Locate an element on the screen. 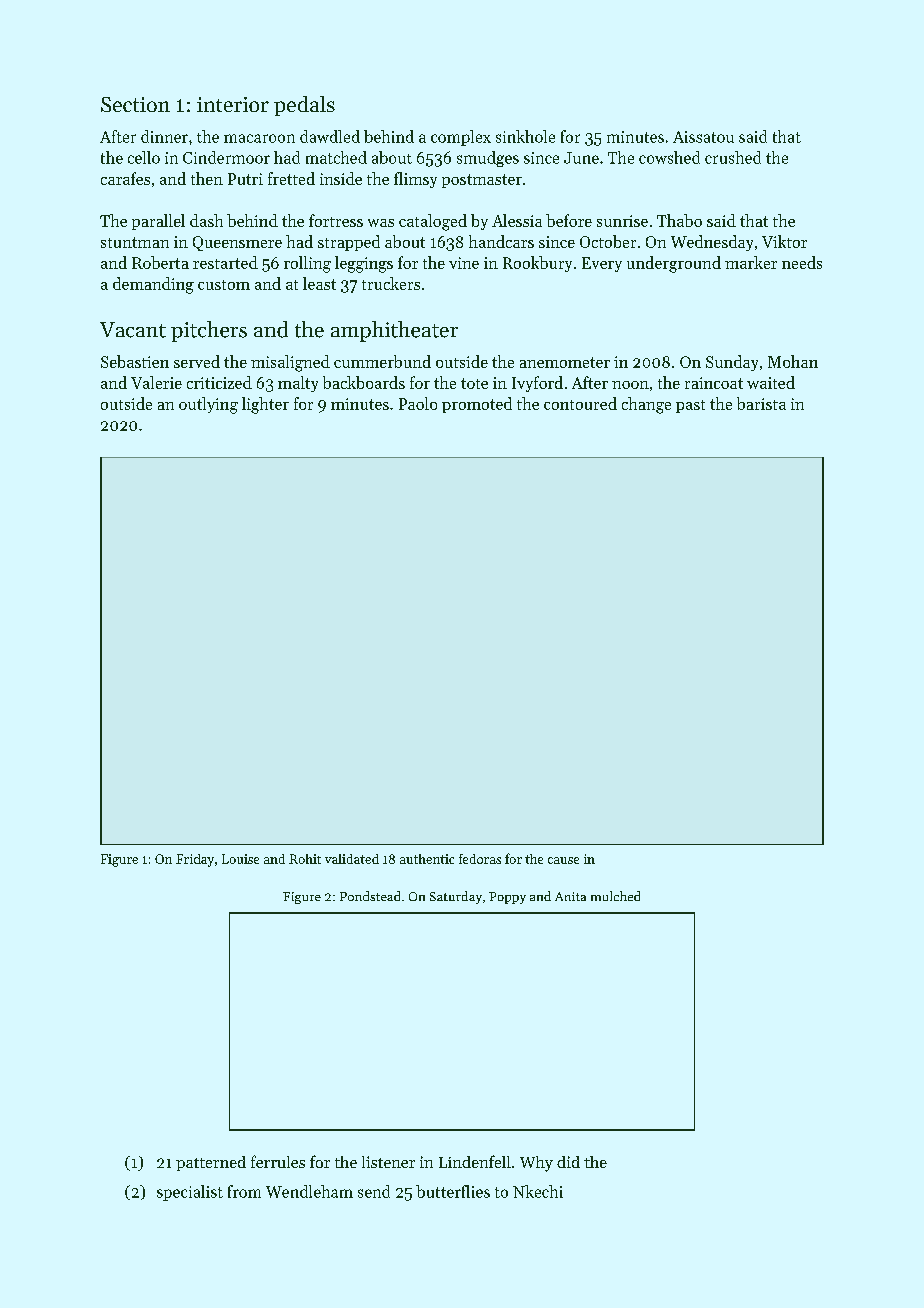  Aissatou is located at coordinates (703, 137).
